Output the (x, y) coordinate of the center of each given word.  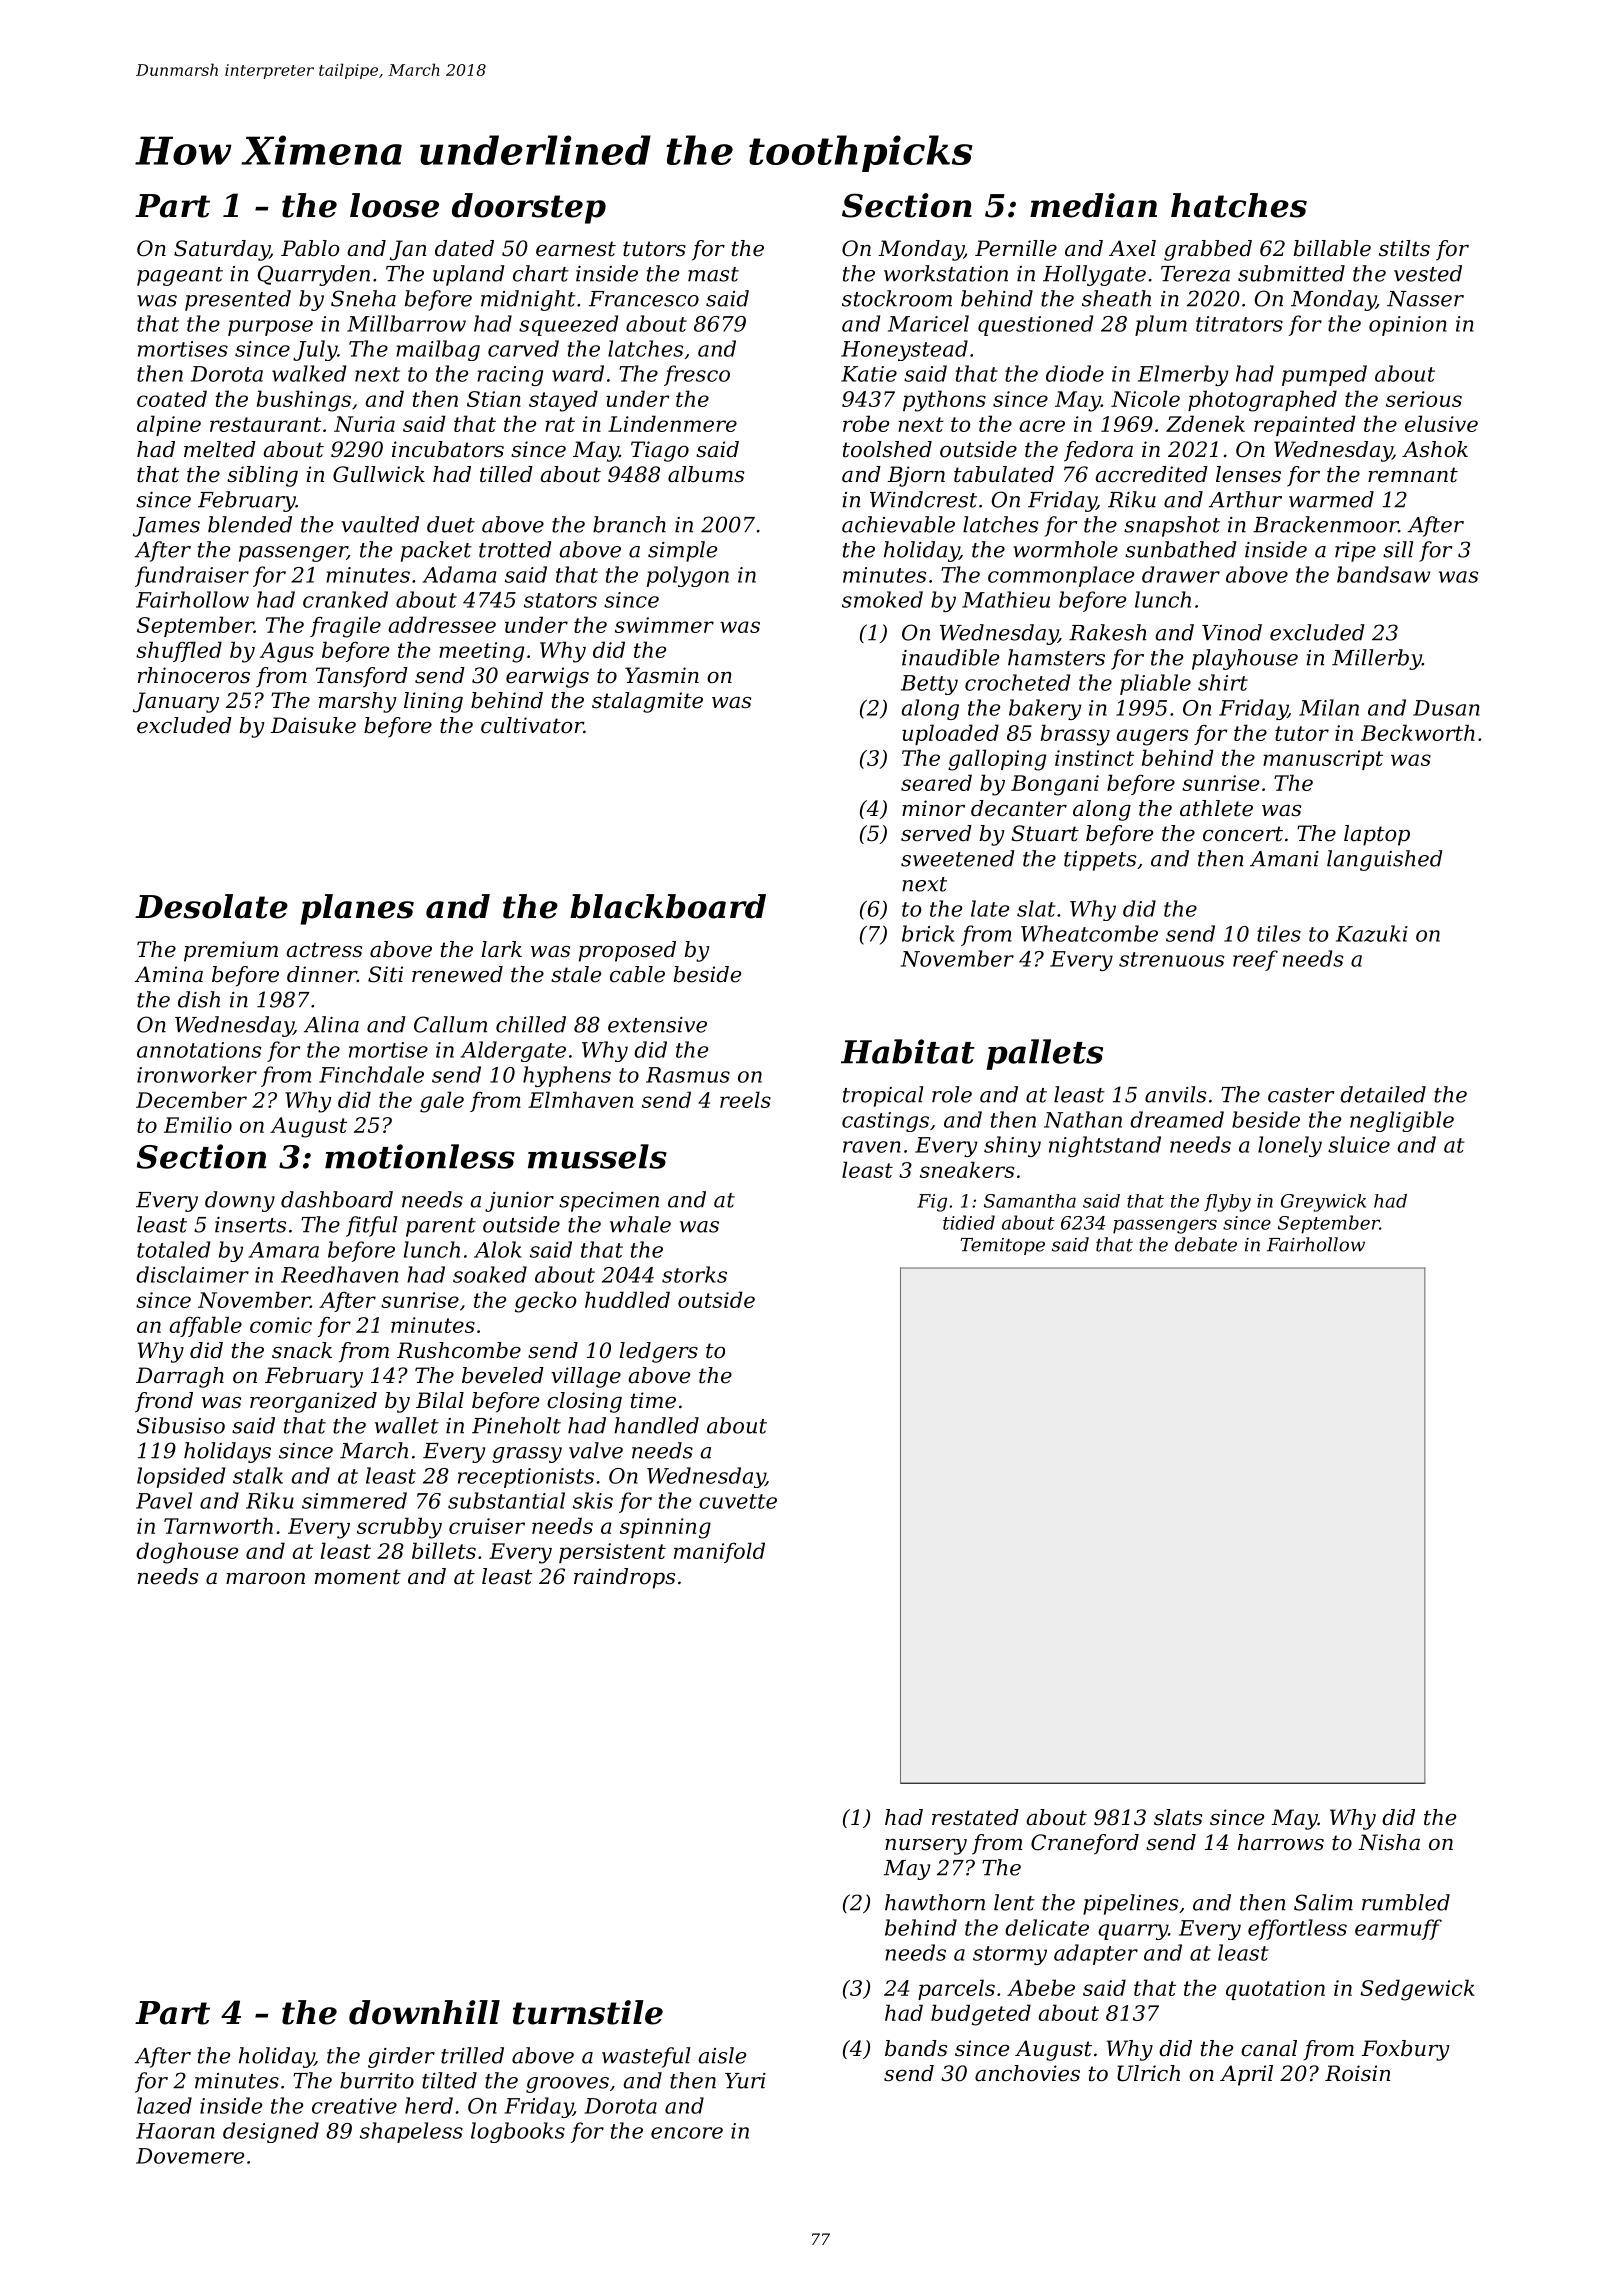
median (1093, 205)
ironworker (197, 1074)
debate (1206, 1244)
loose (394, 205)
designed (271, 2132)
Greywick (1323, 1203)
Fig (932, 1203)
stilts (1404, 248)
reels (745, 1099)
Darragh (180, 1377)
